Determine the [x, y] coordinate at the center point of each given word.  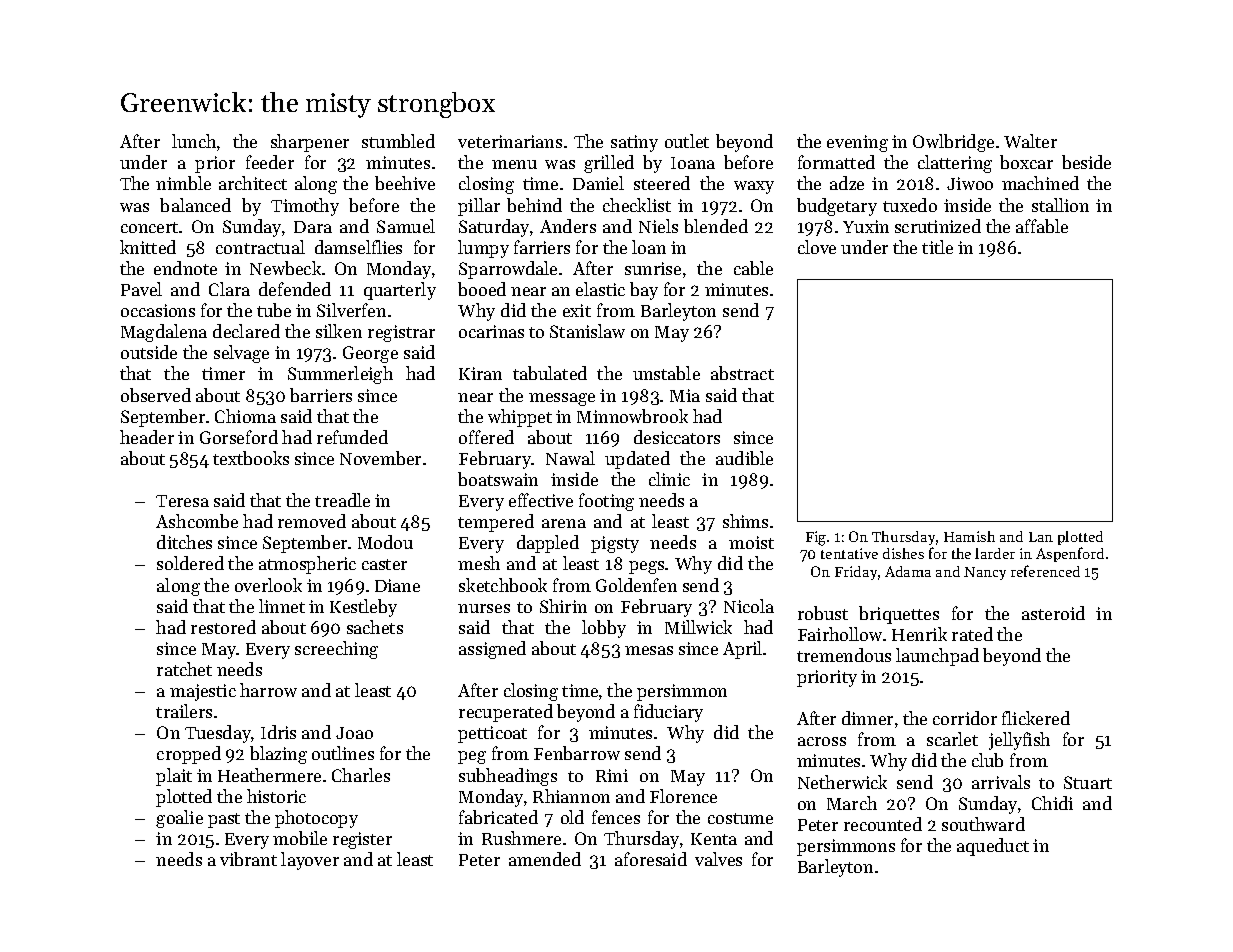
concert [149, 227]
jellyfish [1019, 741]
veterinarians [510, 141]
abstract [742, 373]
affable [1042, 226]
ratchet [184, 669]
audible [744, 458]
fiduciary [668, 713]
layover [310, 861]
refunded [352, 437]
